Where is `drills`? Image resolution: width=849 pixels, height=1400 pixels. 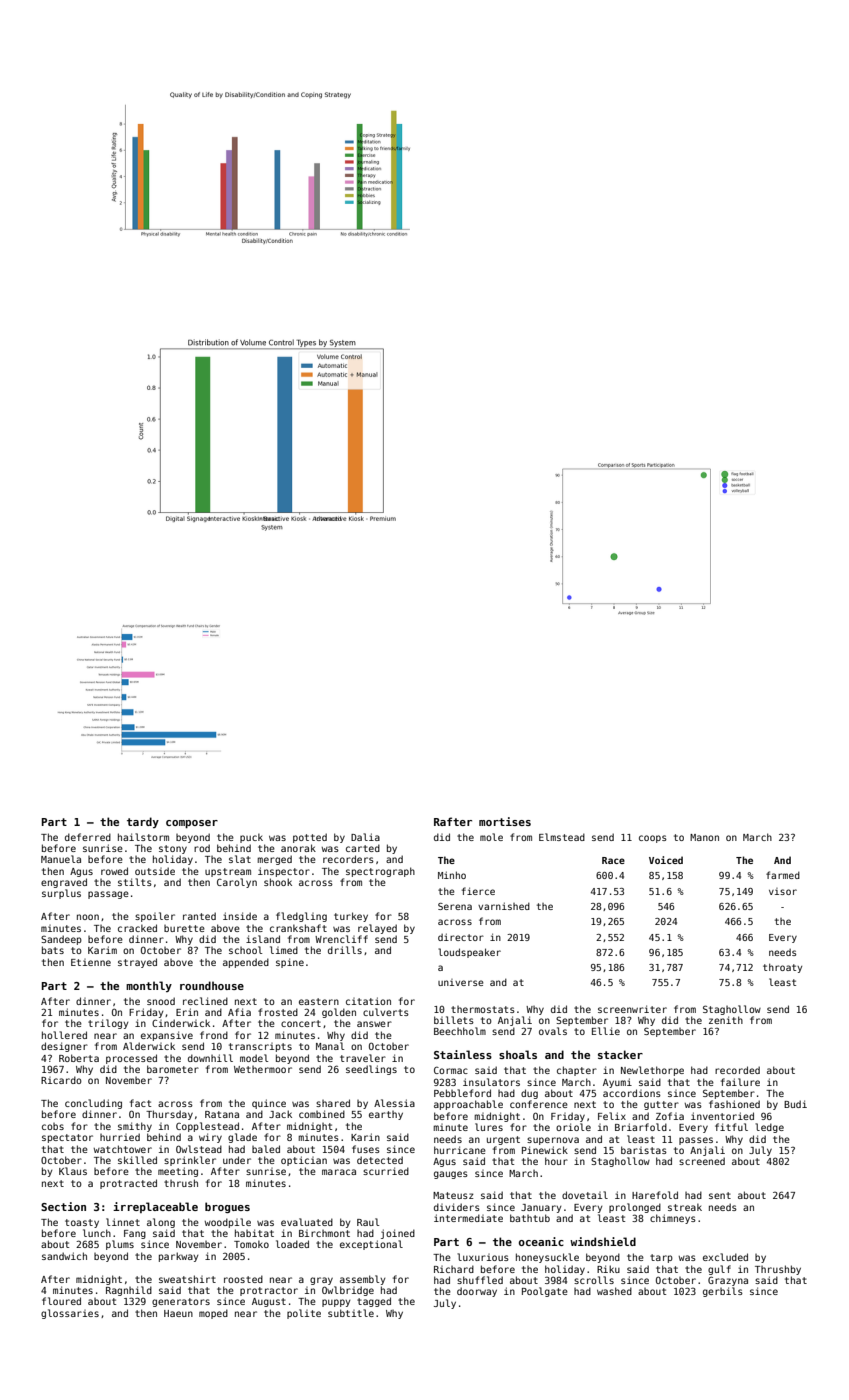
drills is located at coordinates (345, 950).
